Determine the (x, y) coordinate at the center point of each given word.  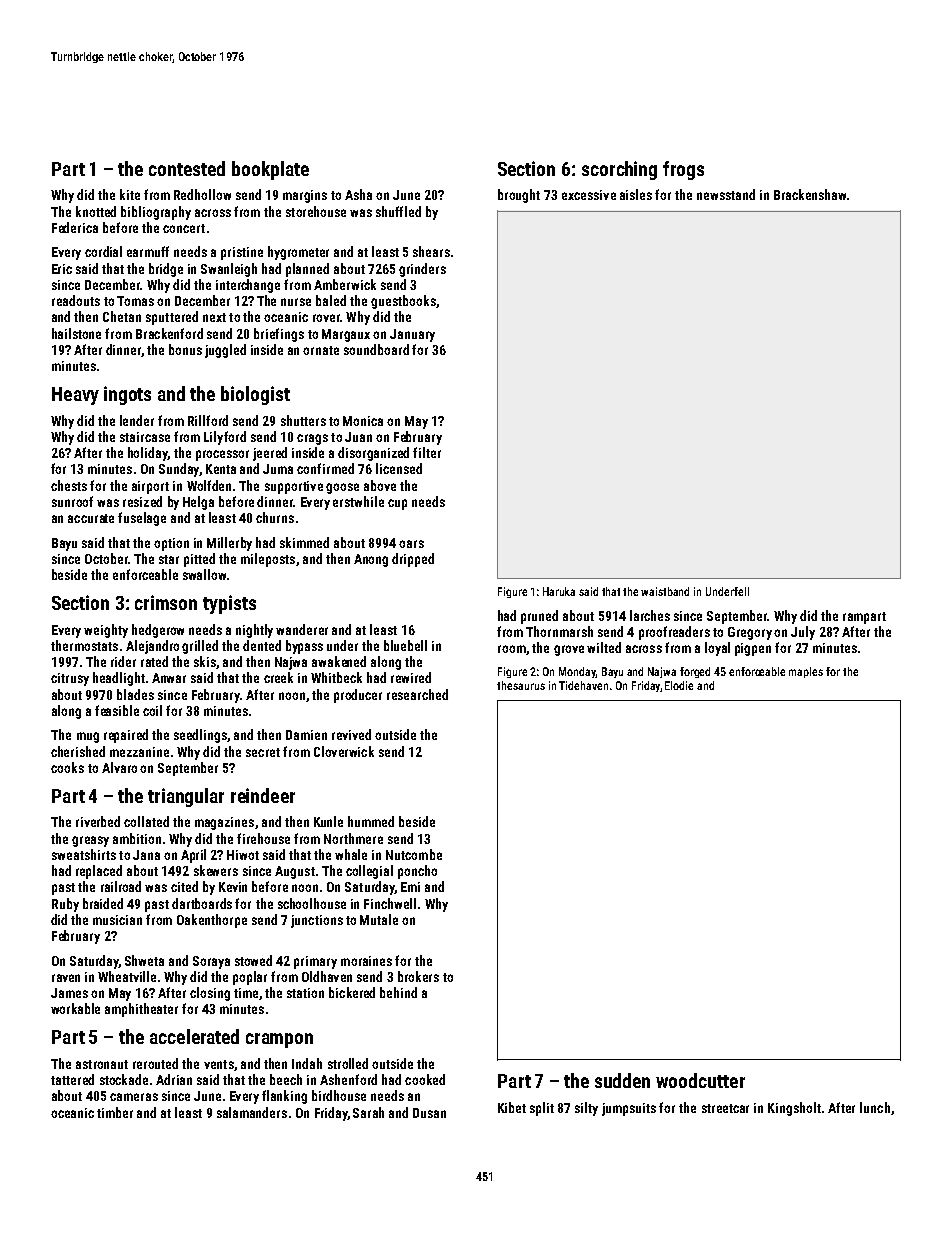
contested (187, 168)
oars (411, 544)
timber (115, 1112)
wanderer (302, 629)
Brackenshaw (810, 194)
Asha (358, 194)
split (542, 1109)
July (803, 633)
